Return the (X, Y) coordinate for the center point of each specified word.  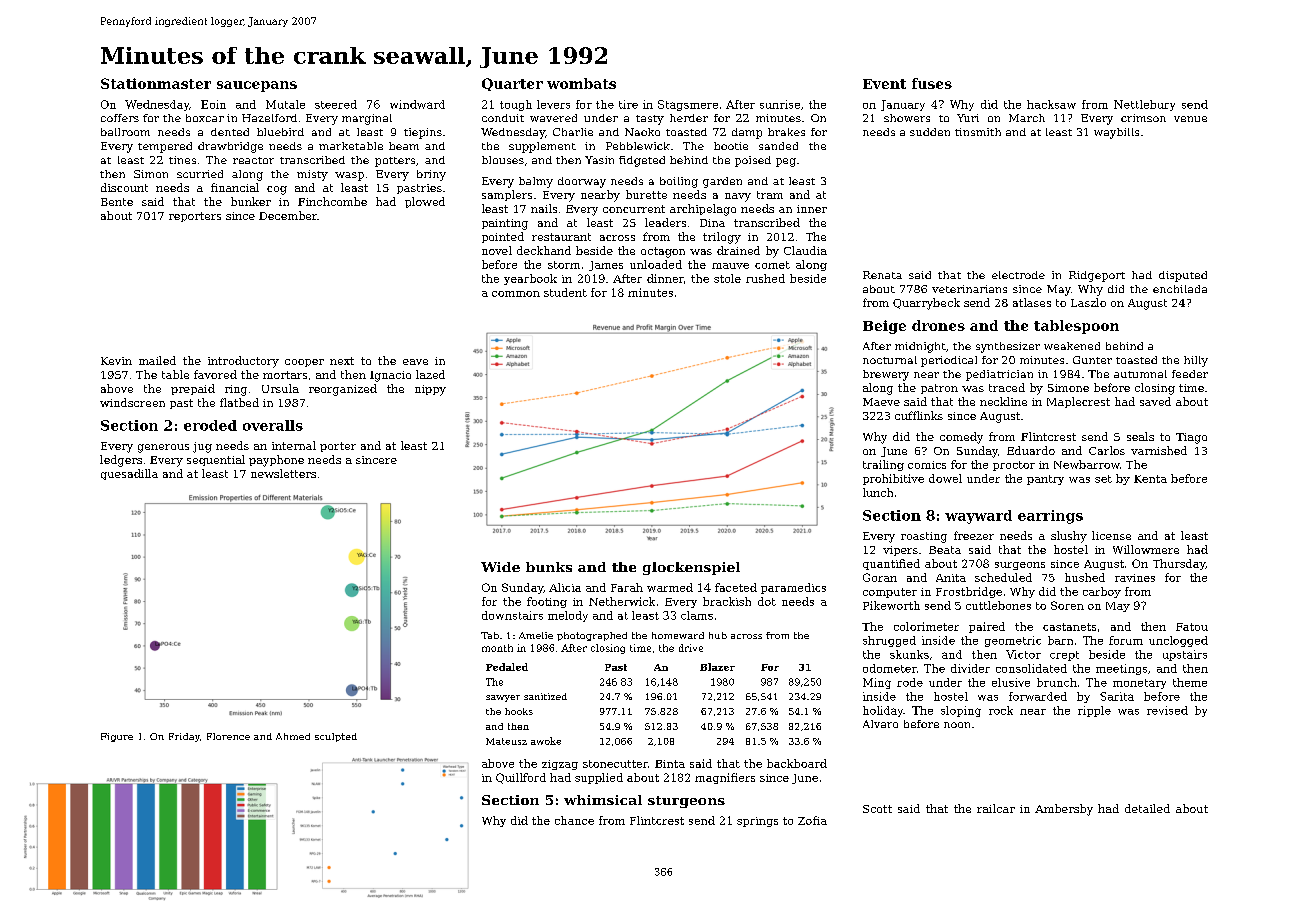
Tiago (1191, 438)
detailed (1147, 808)
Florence (228, 736)
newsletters (283, 473)
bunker (251, 201)
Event (884, 84)
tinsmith (978, 132)
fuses (932, 83)
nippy (430, 390)
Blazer (717, 667)
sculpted (336, 737)
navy (738, 197)
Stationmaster (156, 83)
